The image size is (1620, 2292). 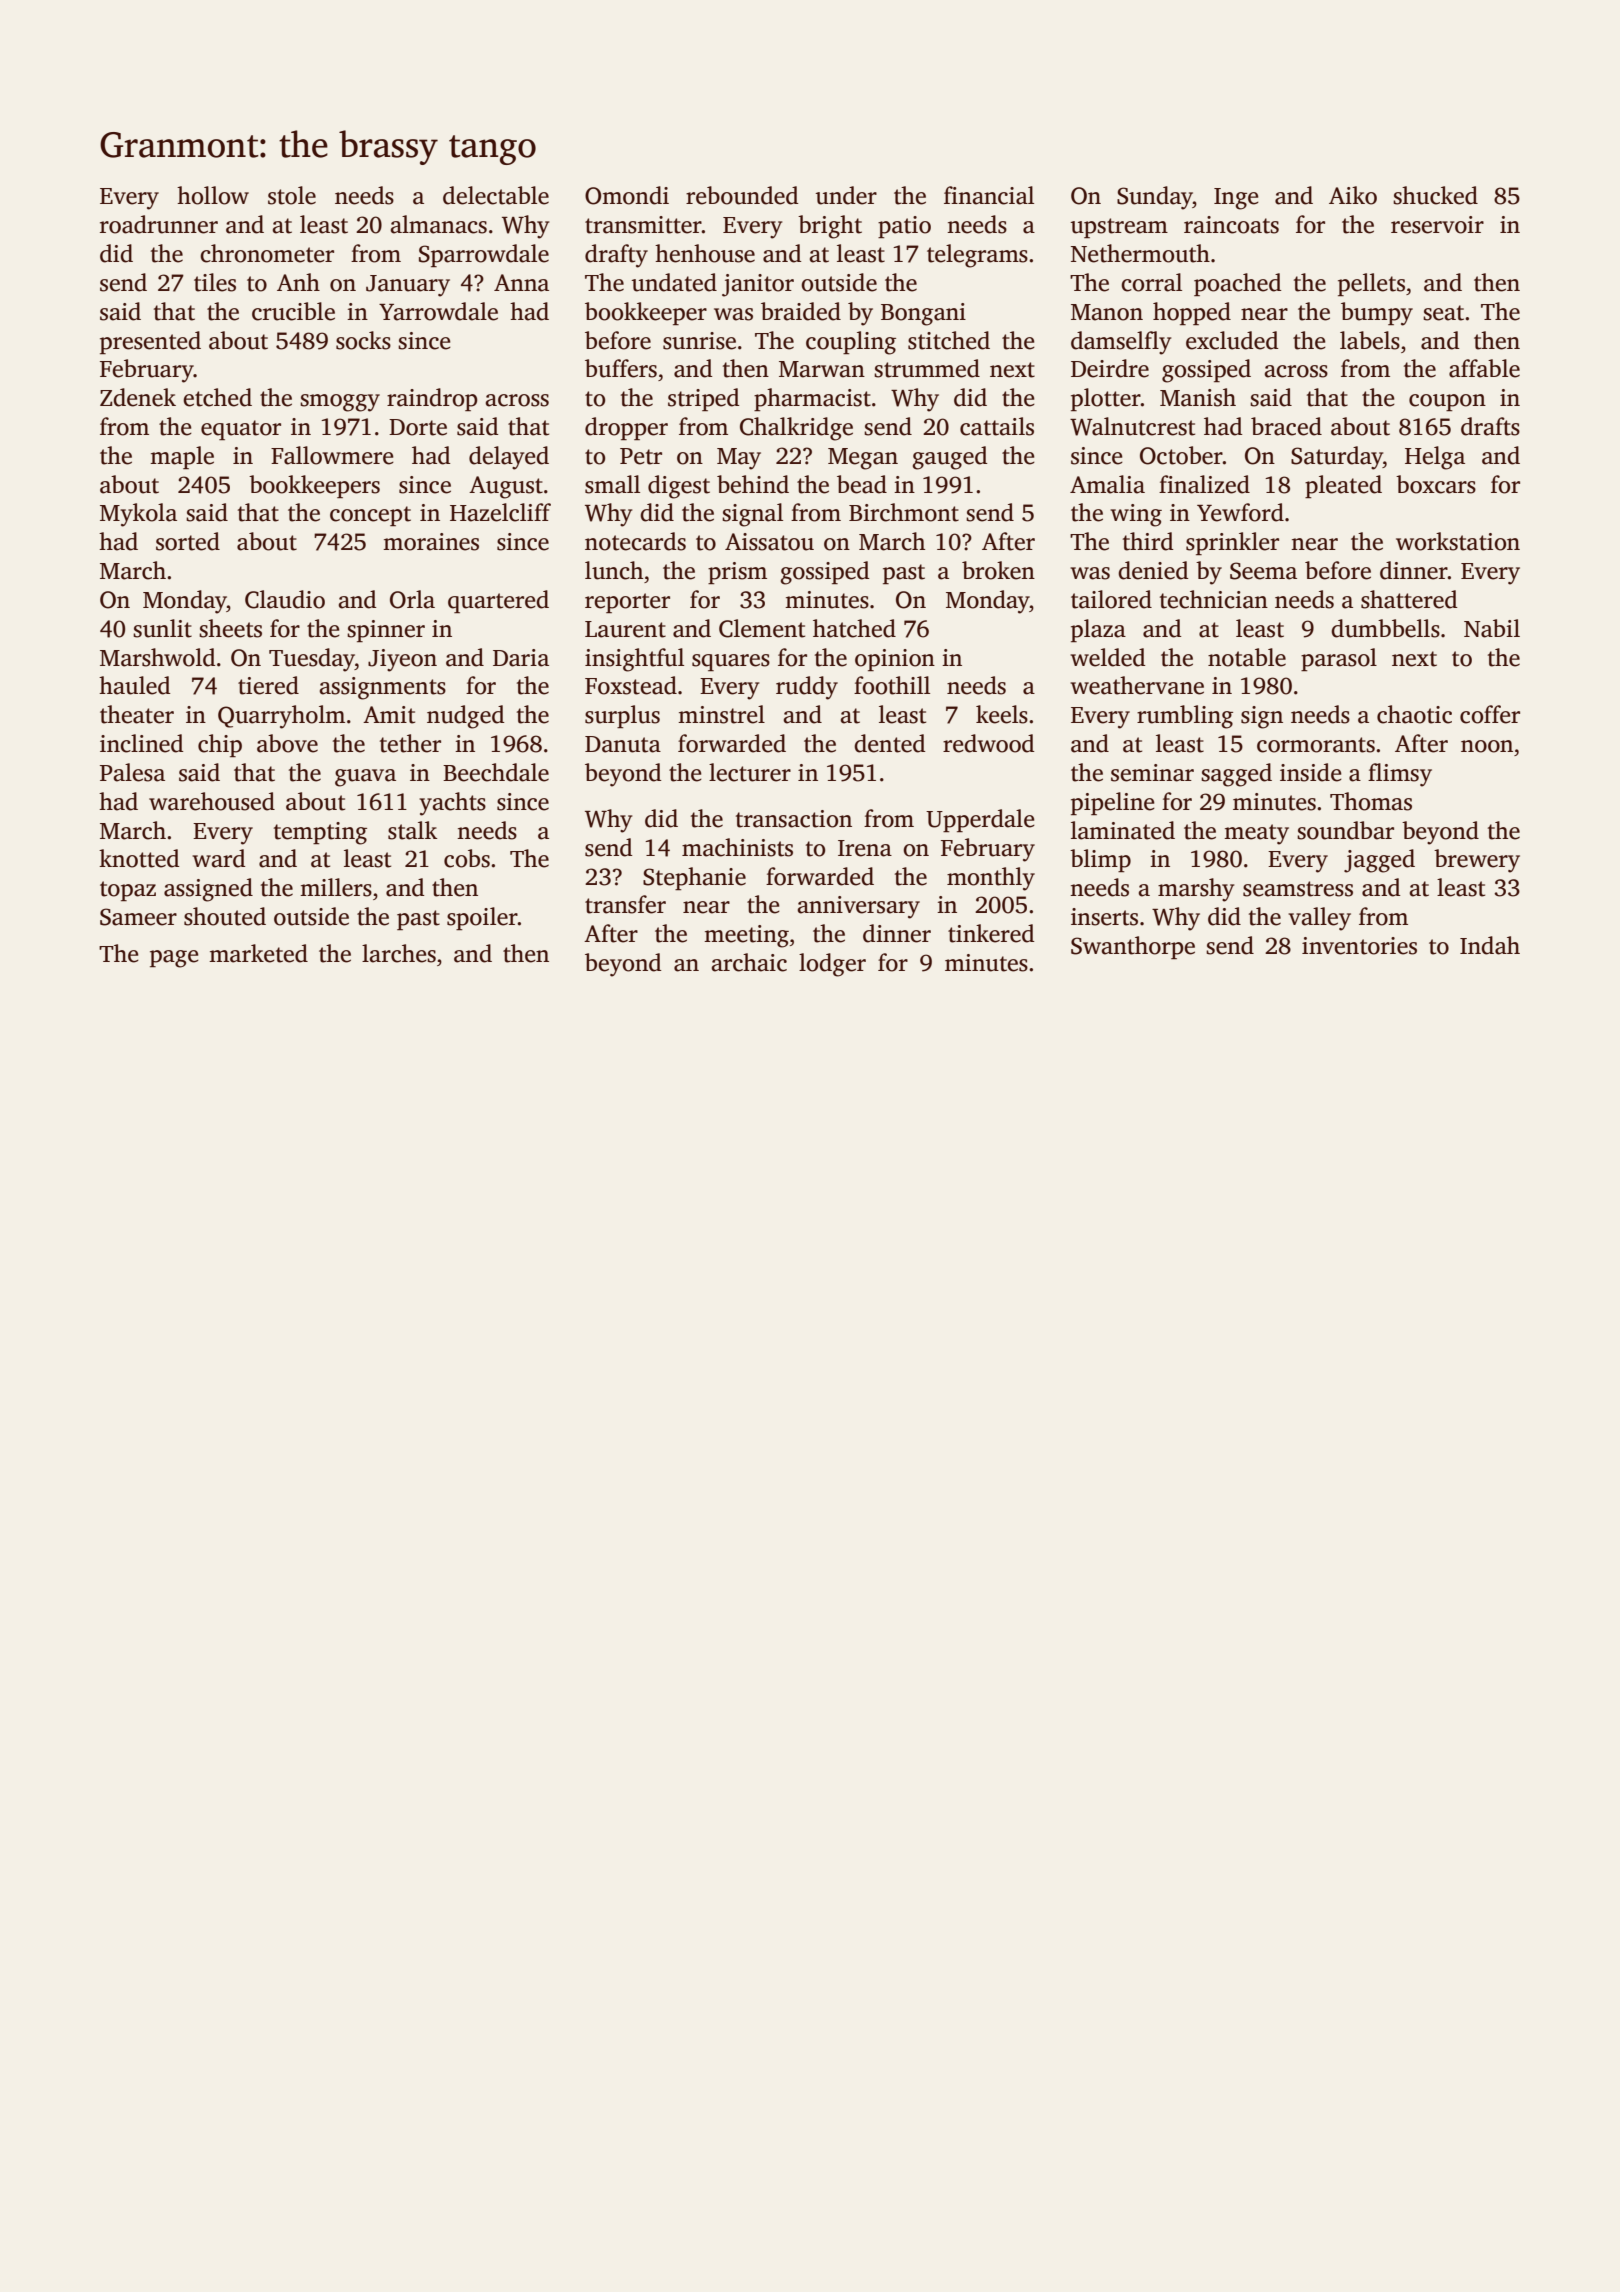 I want to click on bright, so click(x=830, y=227).
